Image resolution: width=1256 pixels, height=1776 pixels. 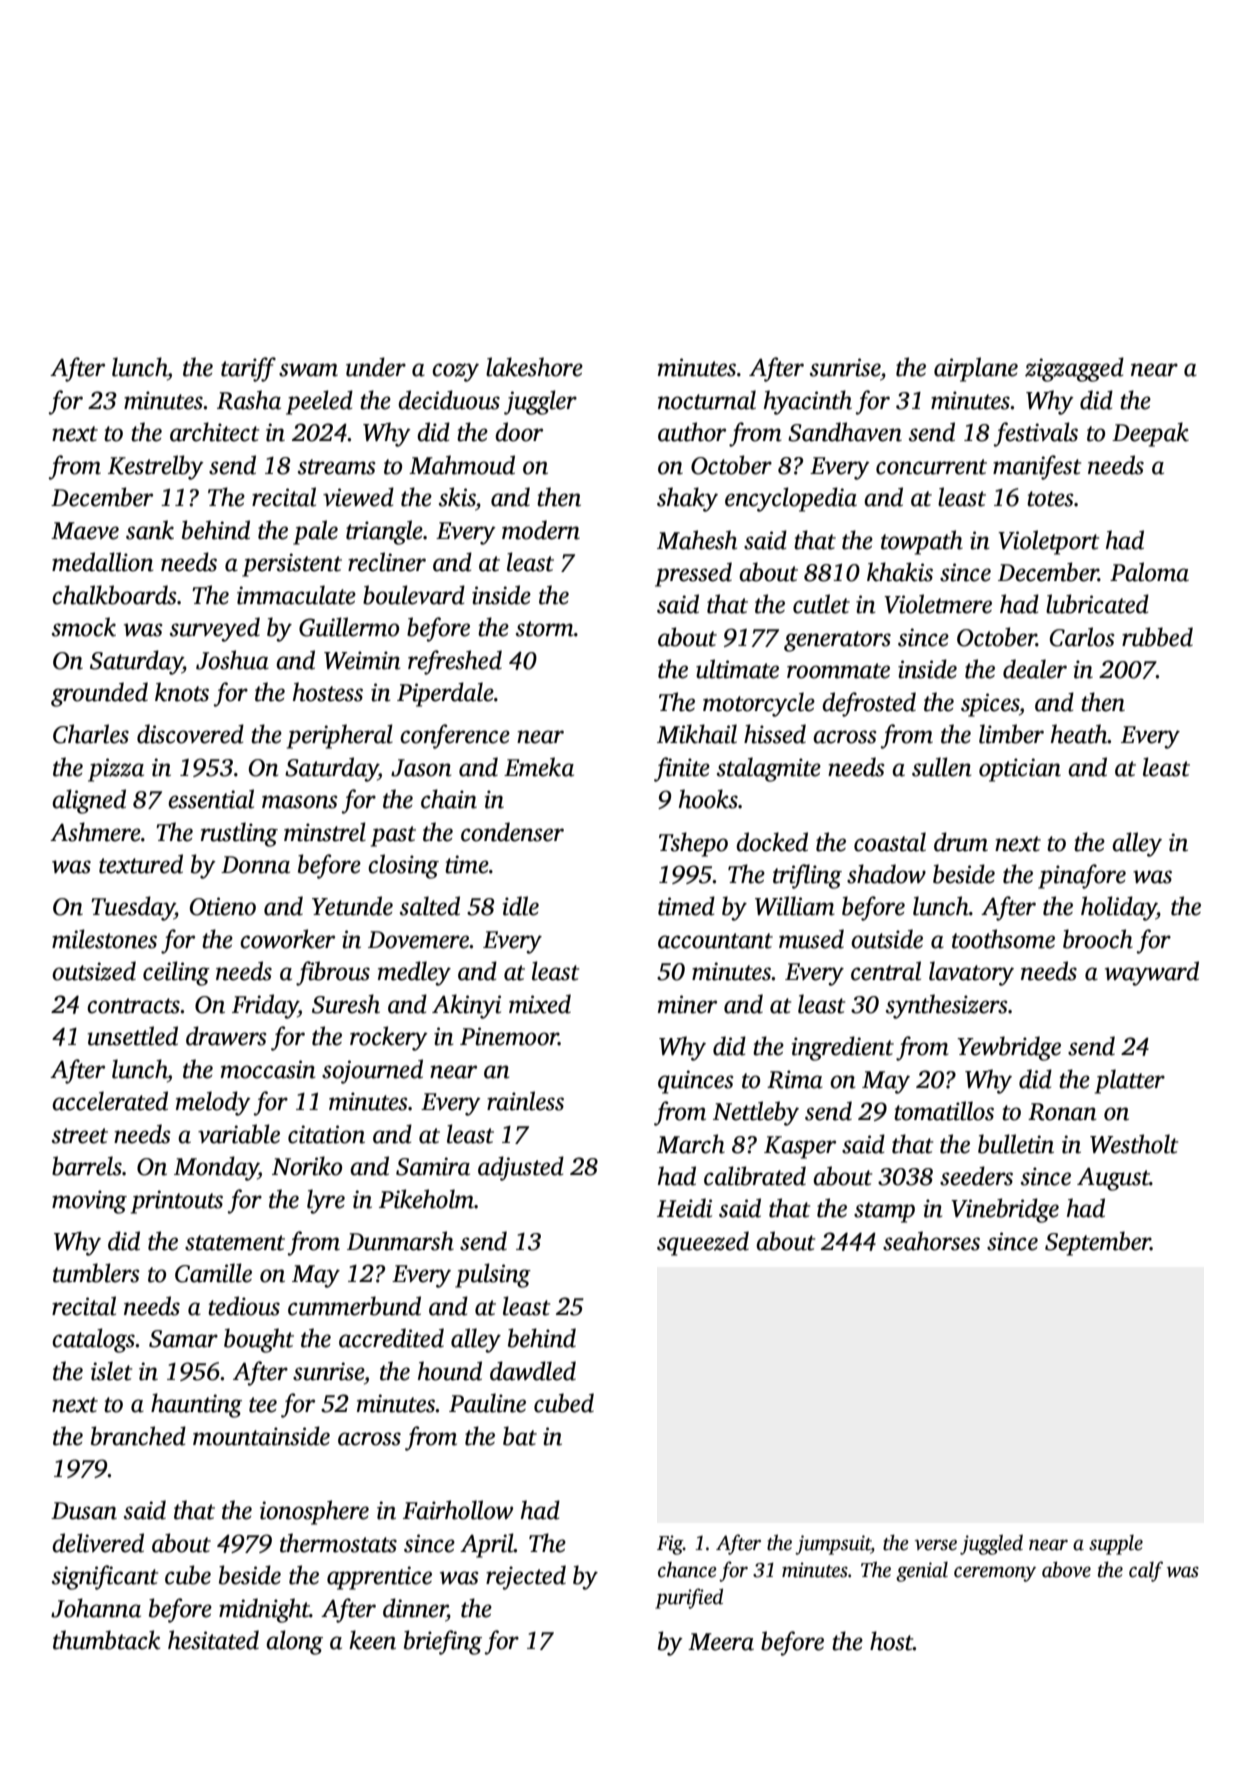 What do you see at coordinates (216, 1168) in the image?
I see `Monday` at bounding box center [216, 1168].
